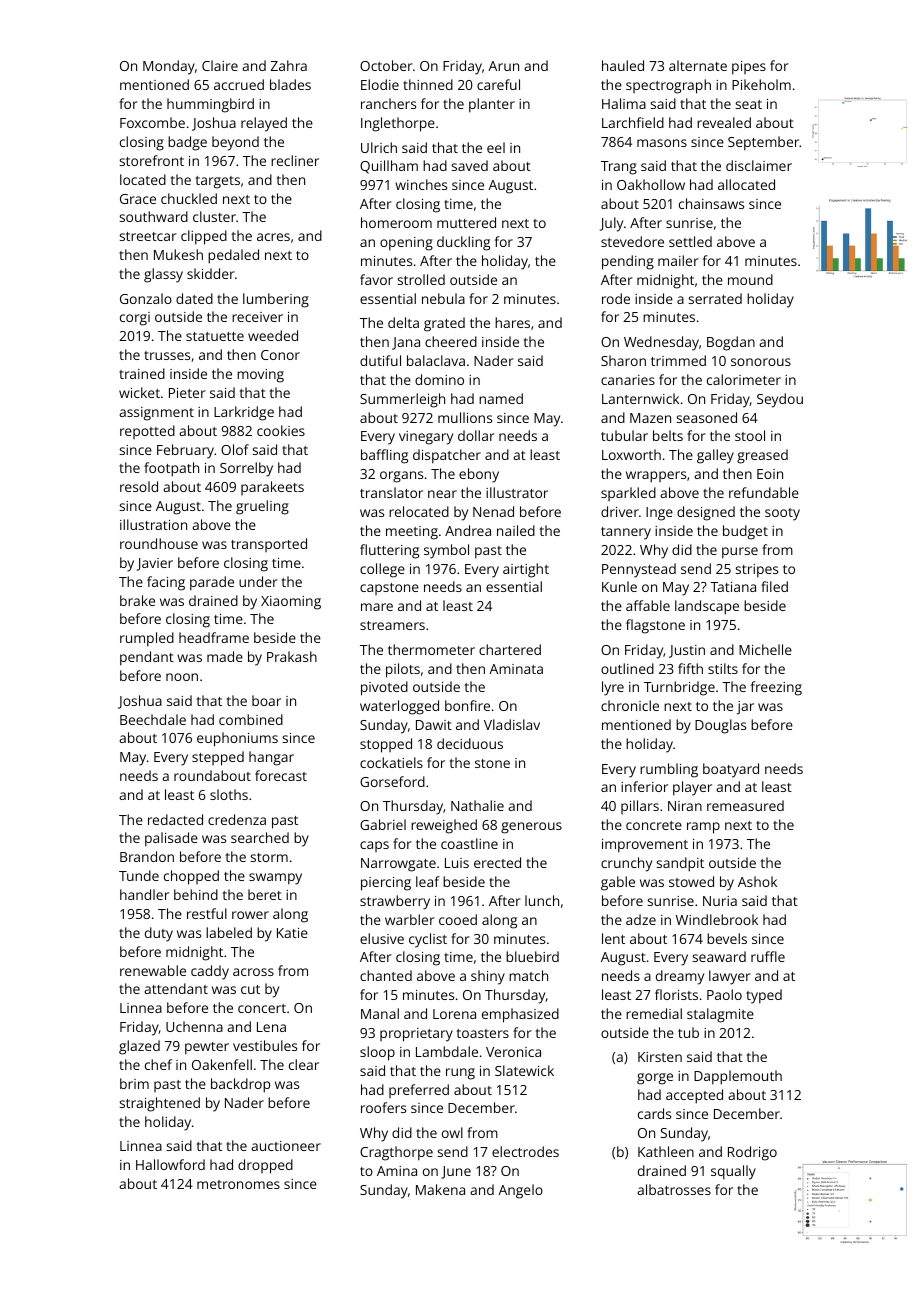  I want to click on restful, so click(207, 913).
